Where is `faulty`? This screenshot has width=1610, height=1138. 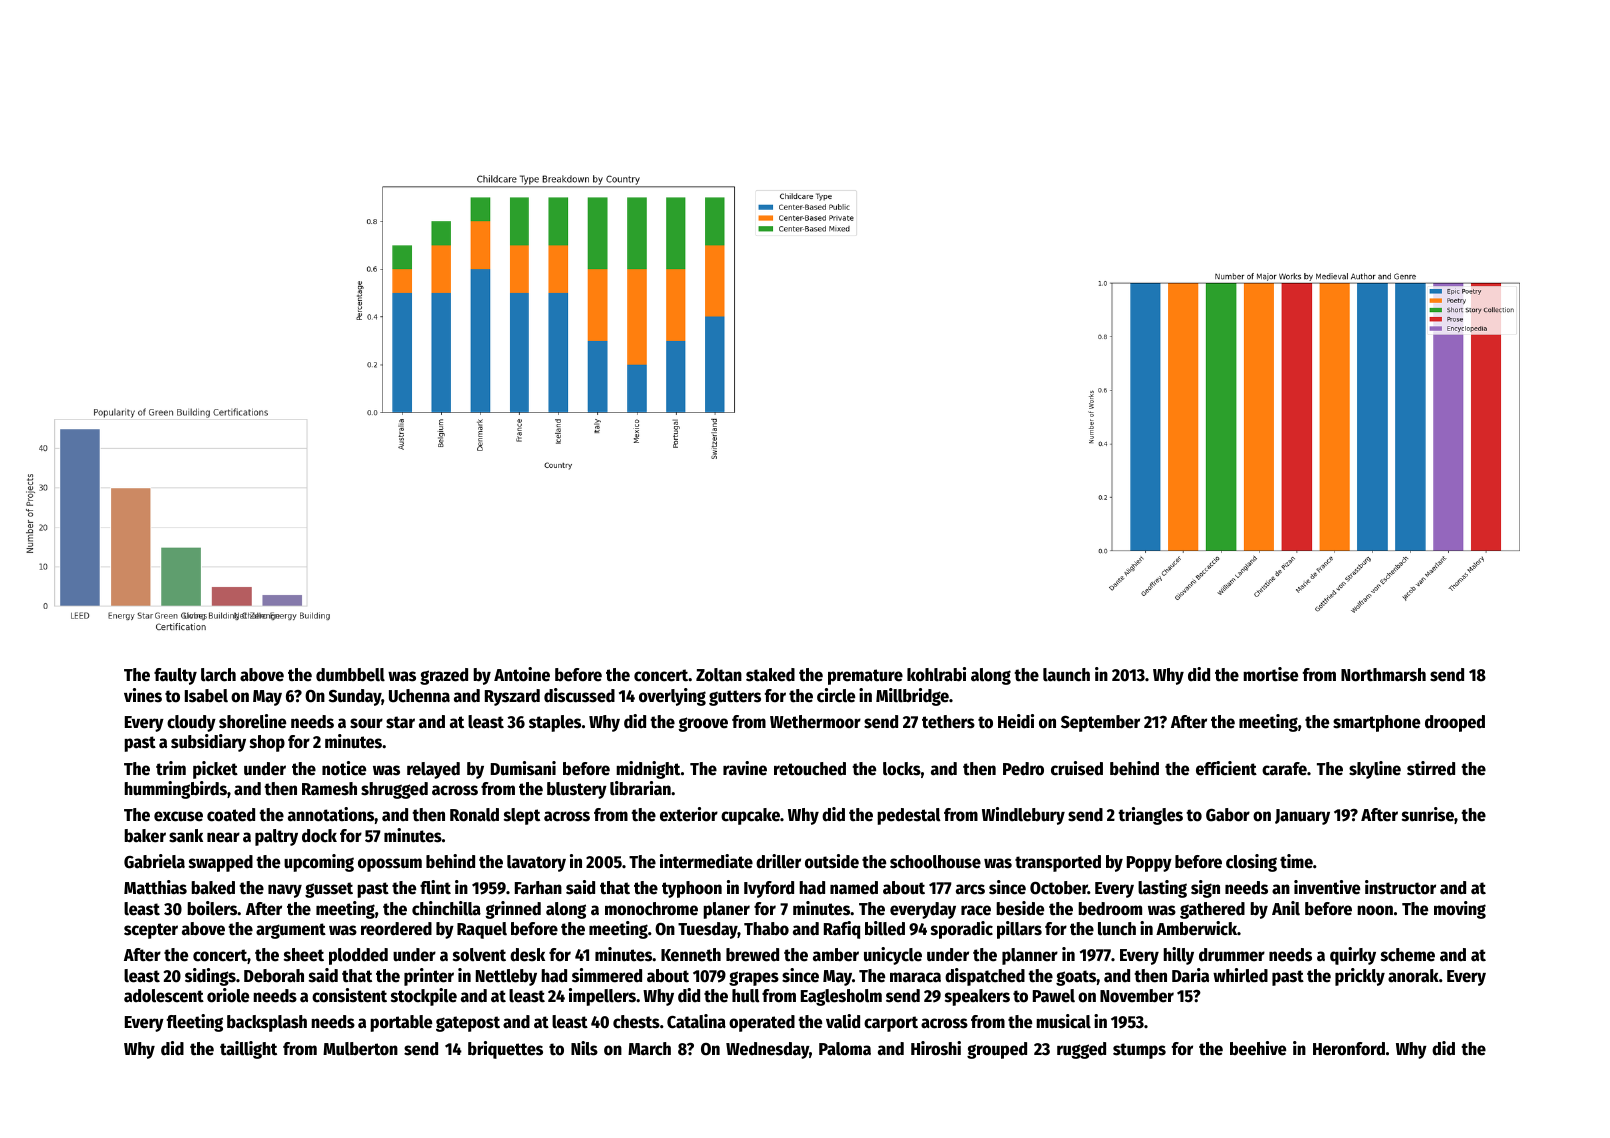 faulty is located at coordinates (175, 676).
